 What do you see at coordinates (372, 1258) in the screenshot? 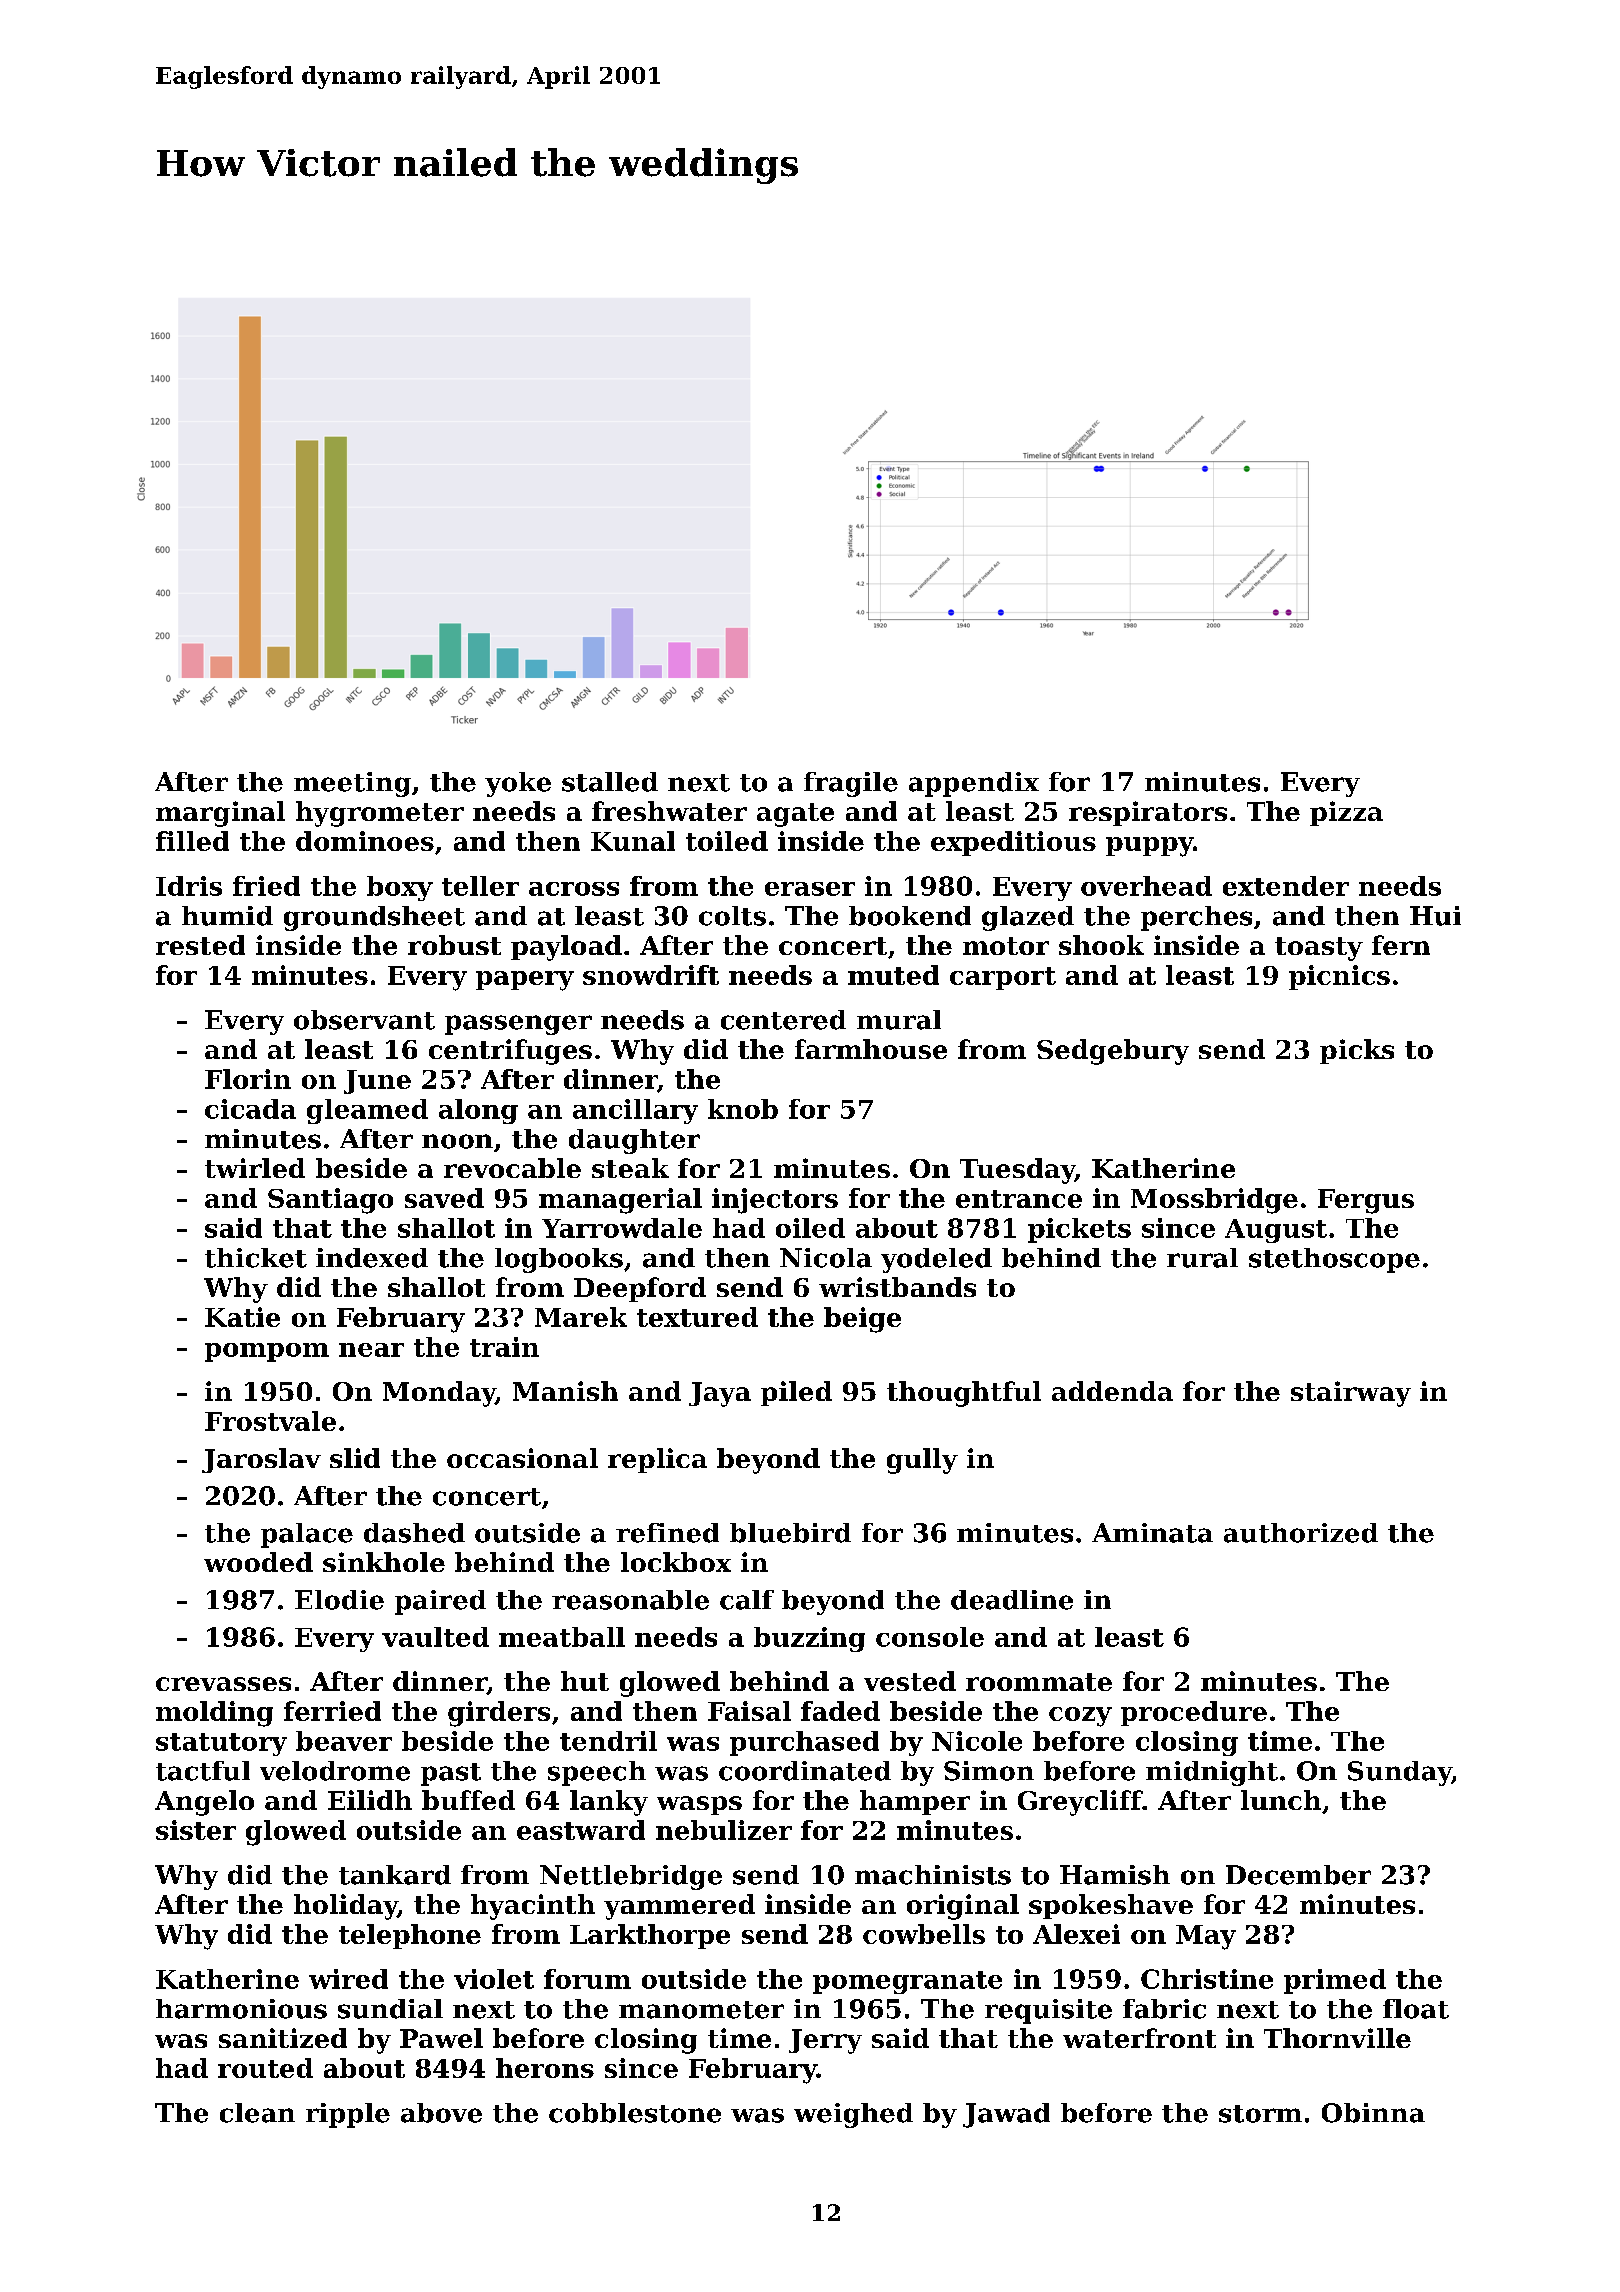
I see `indexed` at bounding box center [372, 1258].
